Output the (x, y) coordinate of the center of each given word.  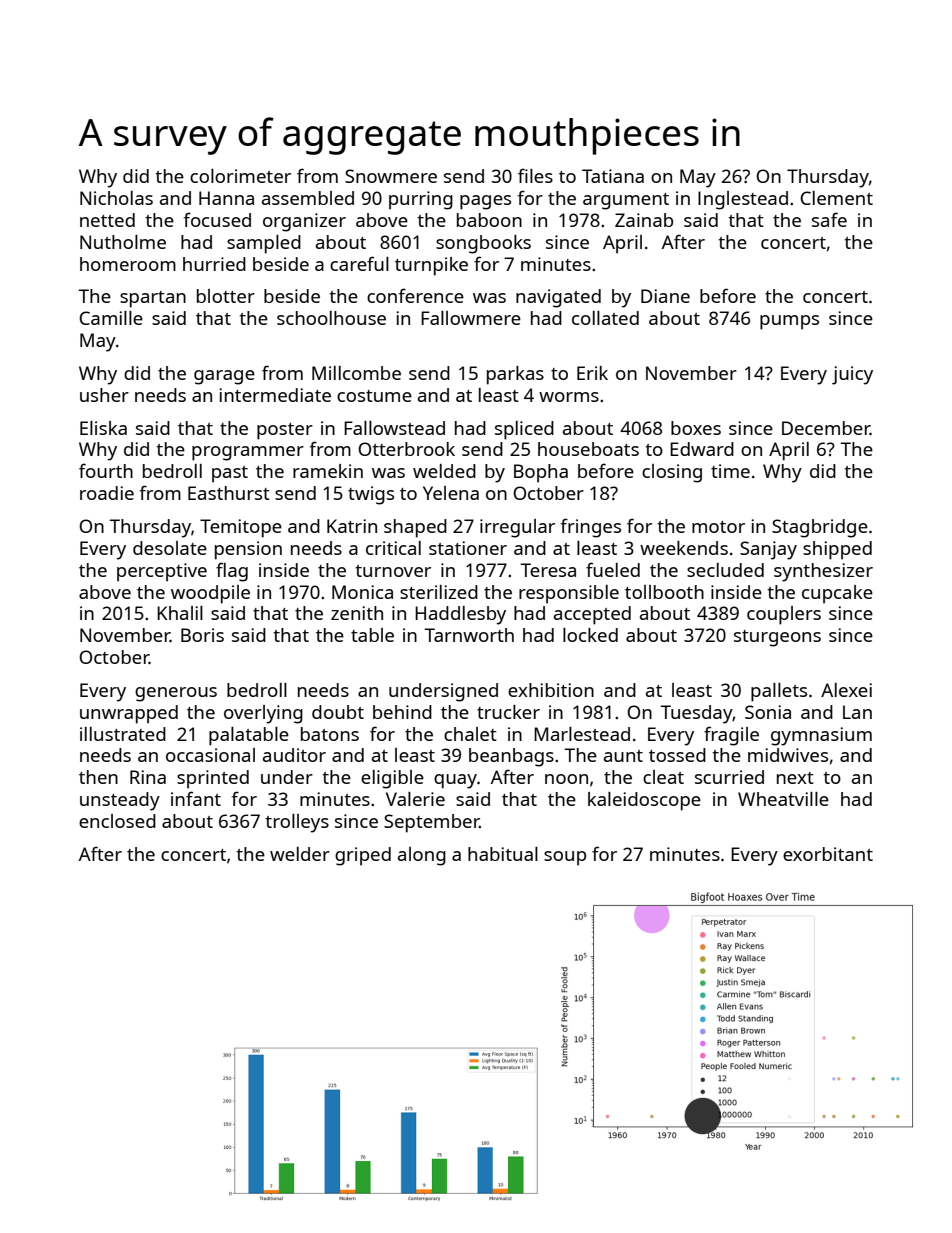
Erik (592, 373)
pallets (779, 692)
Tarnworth (469, 635)
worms (569, 397)
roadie (107, 493)
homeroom (128, 264)
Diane (665, 296)
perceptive (162, 572)
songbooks (483, 244)
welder (300, 854)
